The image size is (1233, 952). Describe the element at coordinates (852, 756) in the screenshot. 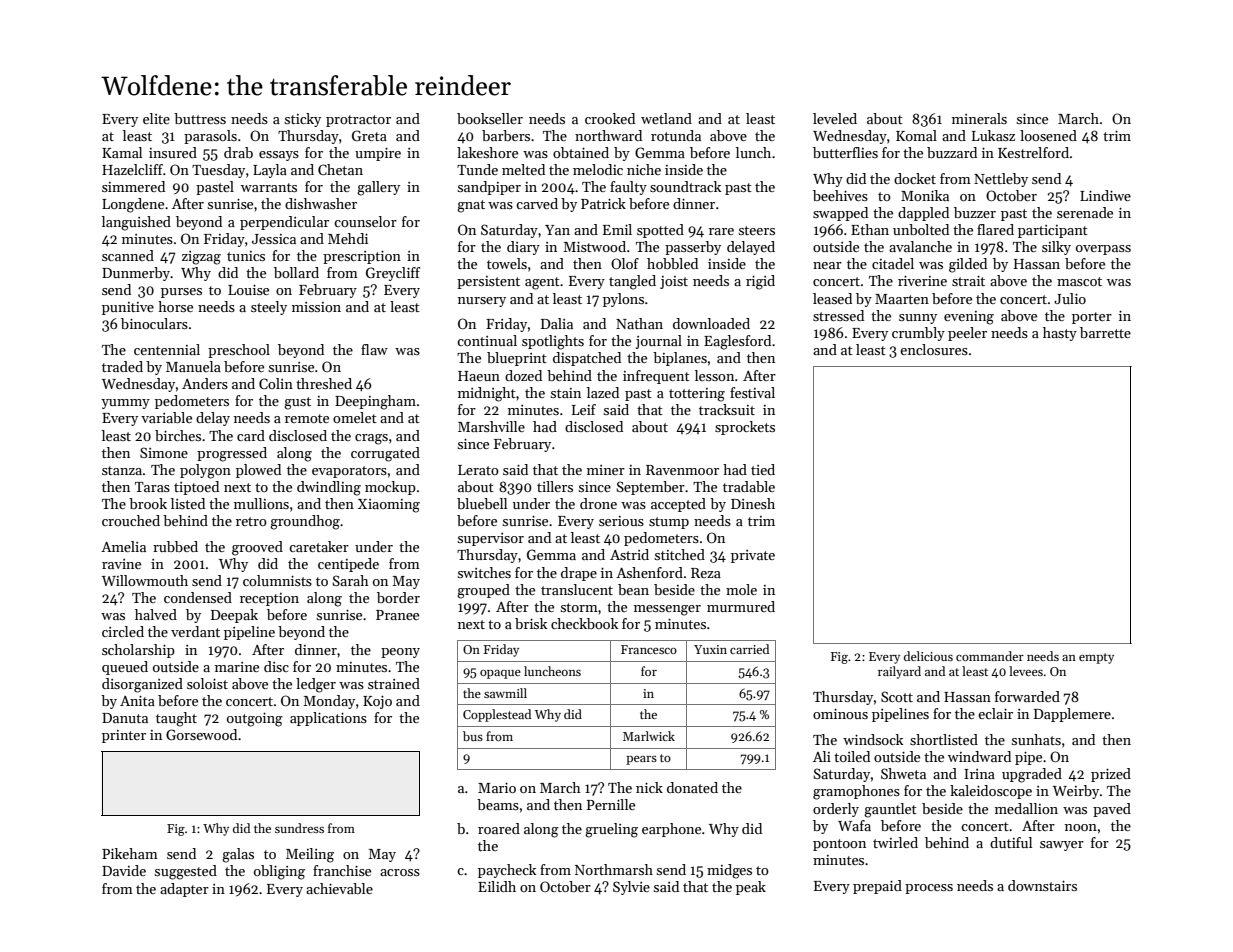

I see `toiled` at that location.
